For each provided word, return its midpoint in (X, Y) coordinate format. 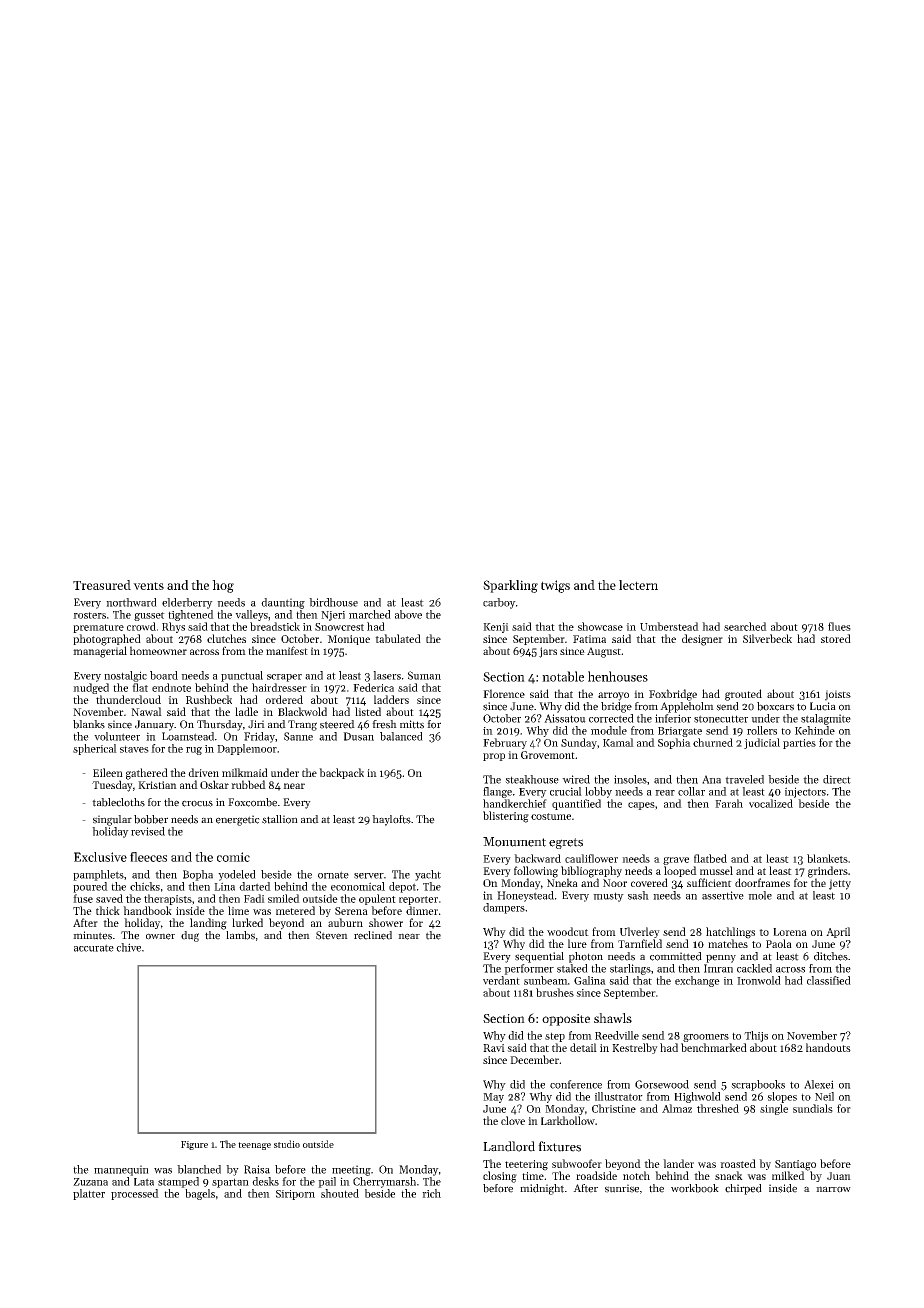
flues (839, 626)
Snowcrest (339, 627)
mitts (412, 724)
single (774, 1109)
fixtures (559, 1146)
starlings (630, 969)
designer (702, 640)
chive (128, 947)
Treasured (102, 585)
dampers (504, 908)
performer (529, 969)
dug (190, 936)
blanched (199, 1169)
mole (760, 895)
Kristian (157, 785)
